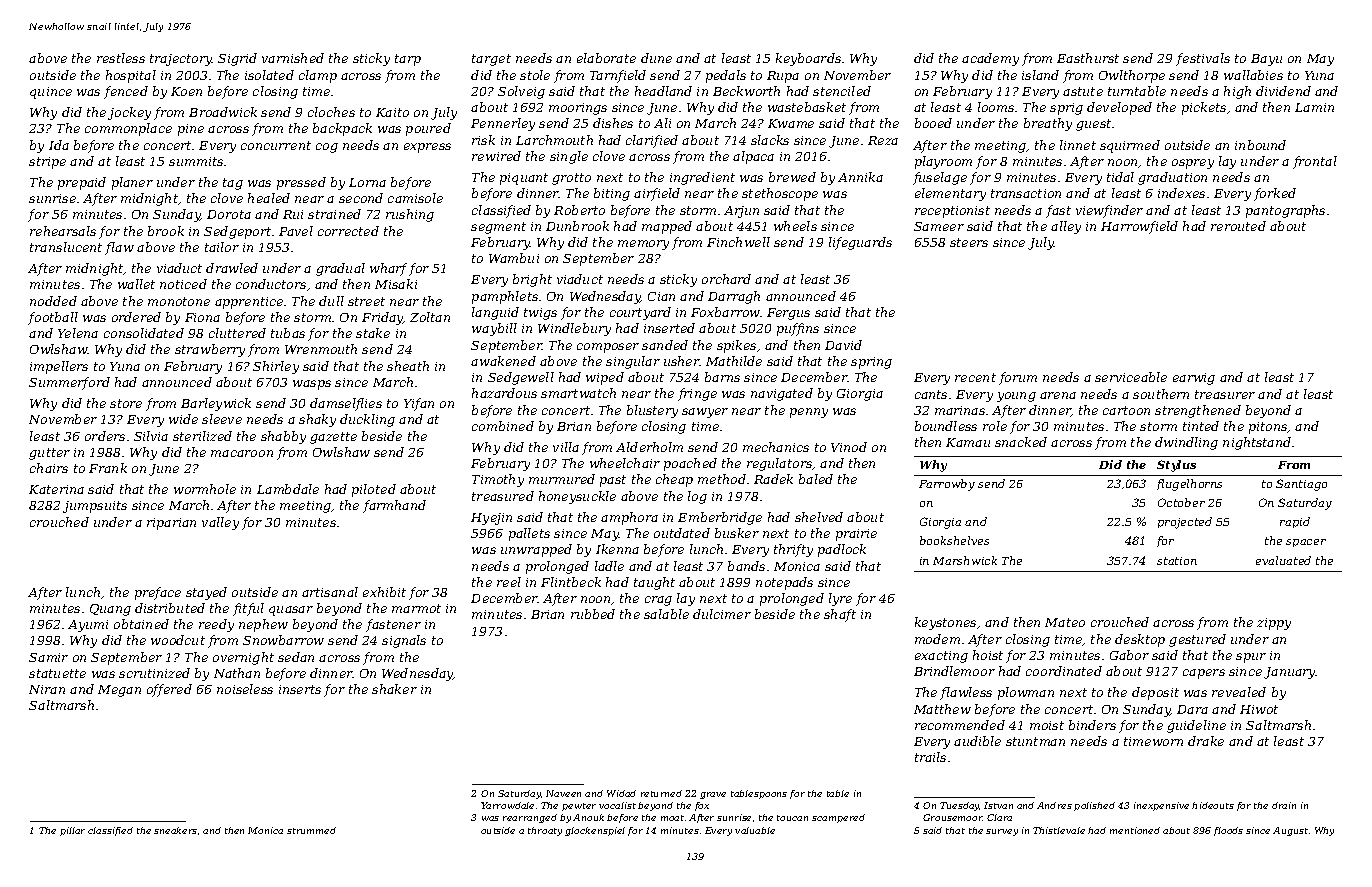 This document has width=1372, height=887. I want to click on prepaid, so click(82, 183).
